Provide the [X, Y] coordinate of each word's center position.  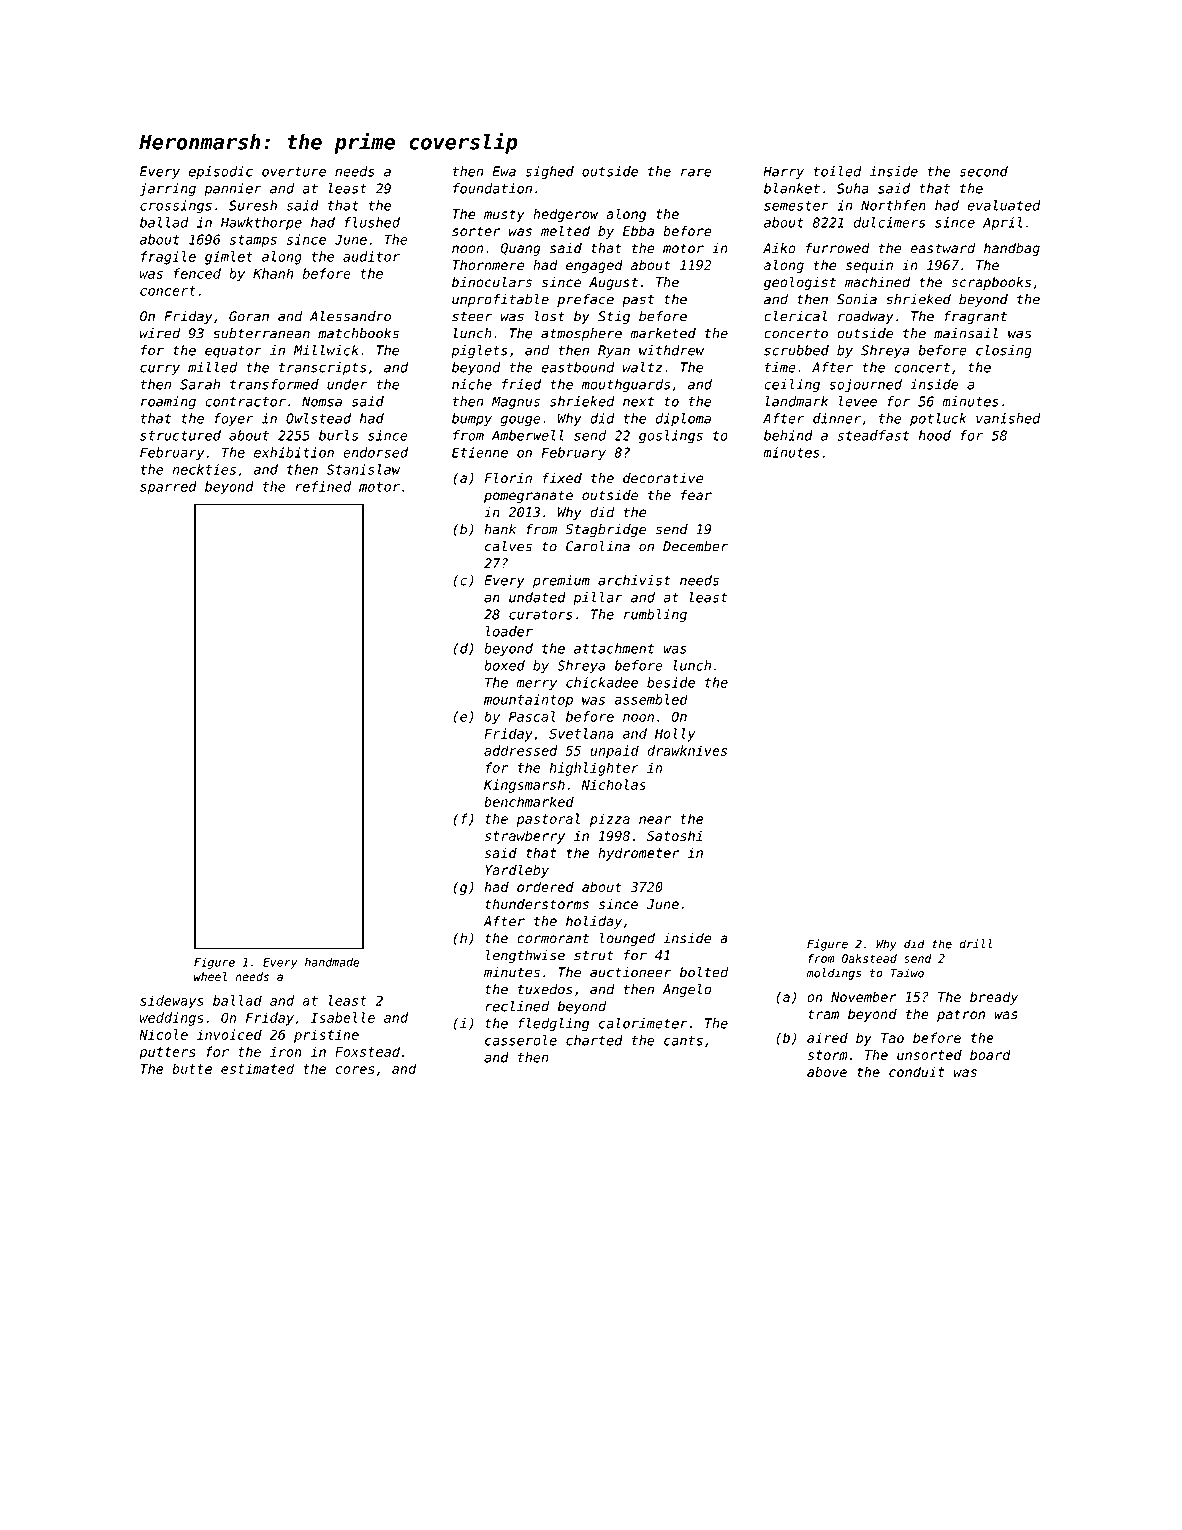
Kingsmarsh [524, 786]
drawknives [687, 750]
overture [294, 172]
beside [671, 682]
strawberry [525, 837]
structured [180, 435]
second [984, 171]
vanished [1008, 418]
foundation [492, 188]
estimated [257, 1068]
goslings [671, 437]
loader [509, 631]
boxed [504, 665]
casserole [521, 1040]
